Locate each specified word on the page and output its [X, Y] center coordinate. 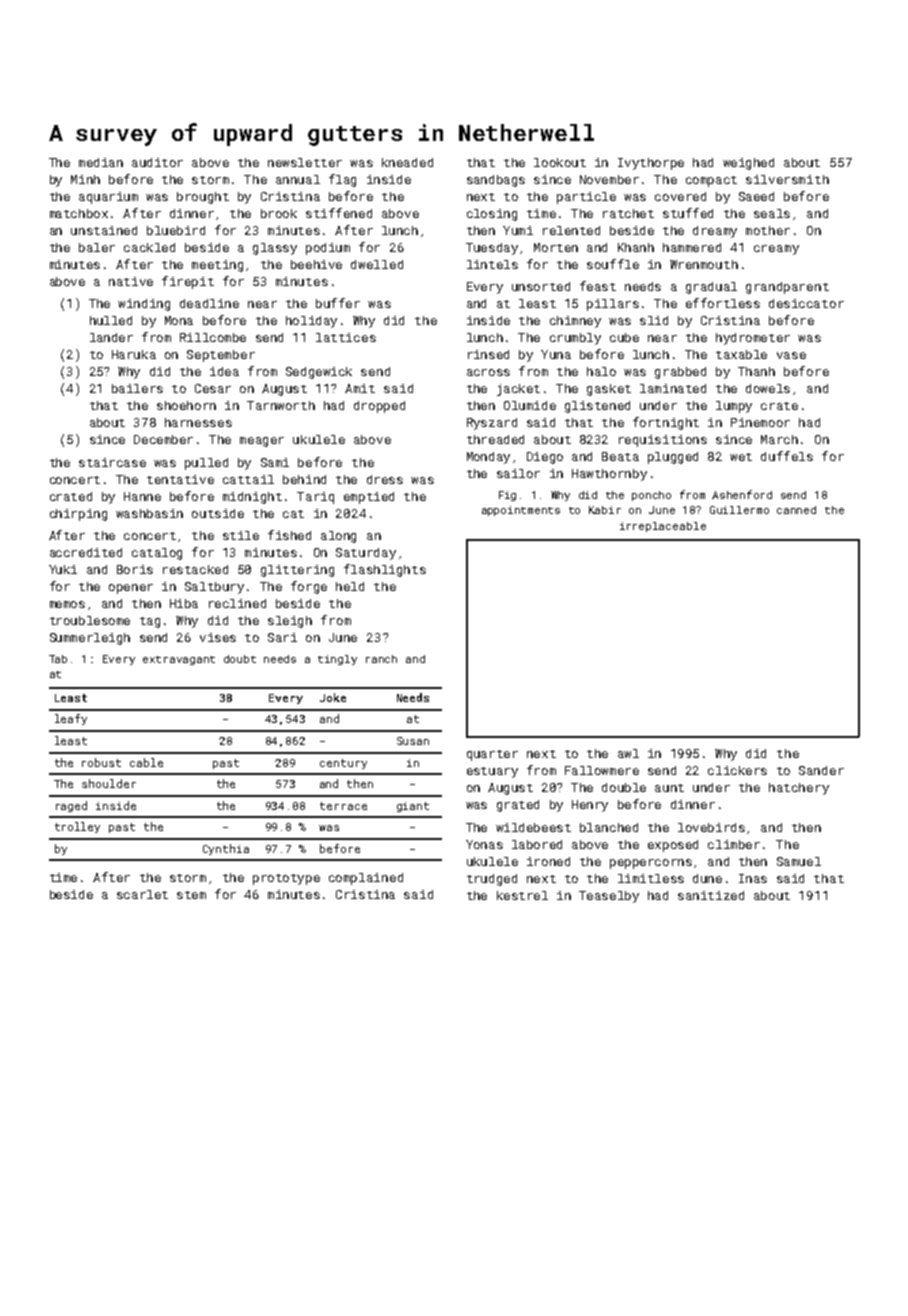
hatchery [799, 789]
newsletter [305, 162]
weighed [748, 164]
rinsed [488, 354]
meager [262, 442]
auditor [157, 162]
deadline [209, 303]
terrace [343, 806]
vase [791, 355]
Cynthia [226, 849]
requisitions [663, 441]
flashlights [385, 570]
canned [796, 510]
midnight [252, 498]
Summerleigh [90, 639]
